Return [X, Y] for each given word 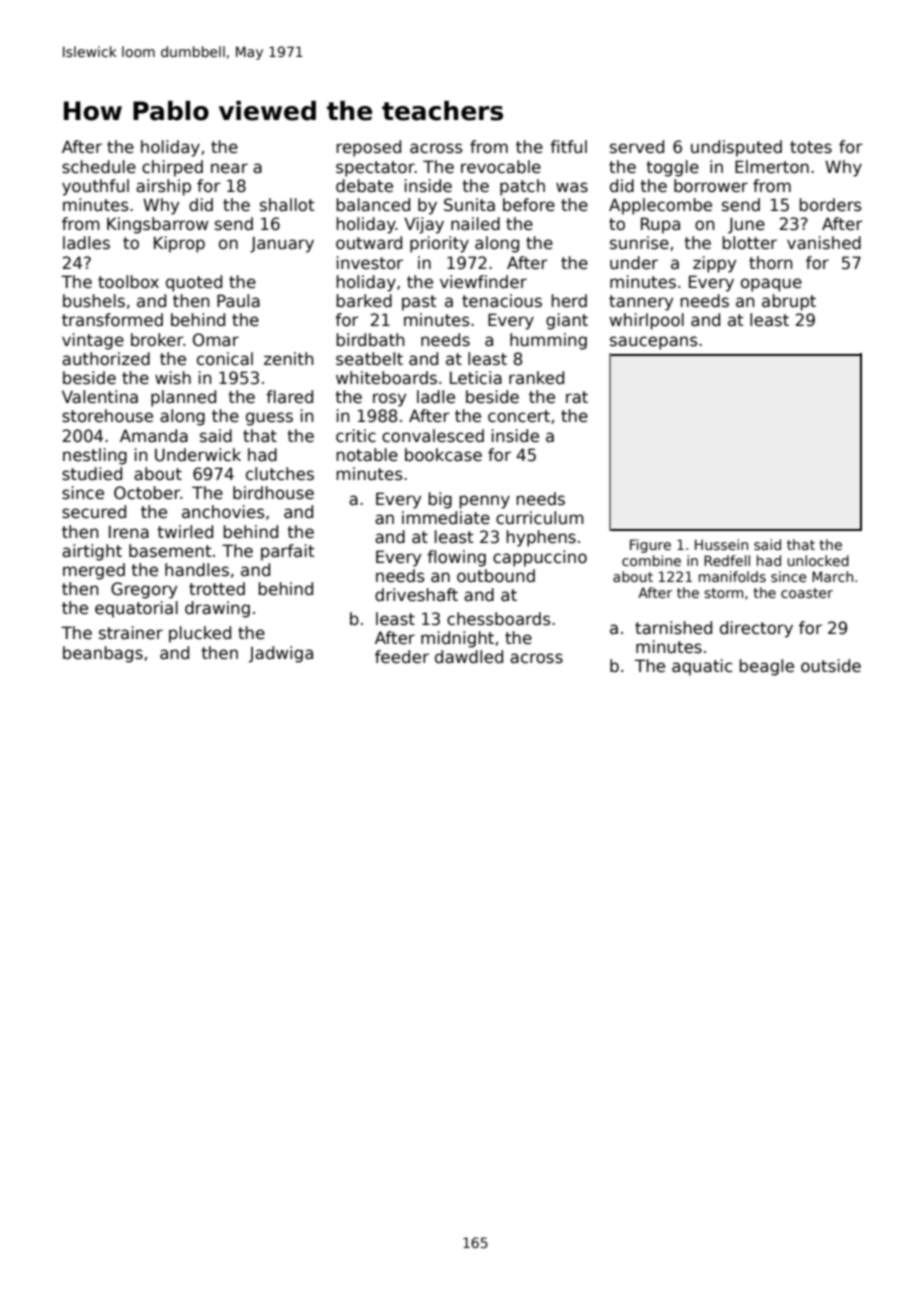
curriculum [540, 518]
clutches [280, 474]
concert [519, 416]
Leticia [476, 378]
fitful [568, 147]
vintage [93, 341]
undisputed [736, 148]
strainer [131, 633]
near [229, 168]
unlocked [818, 560]
